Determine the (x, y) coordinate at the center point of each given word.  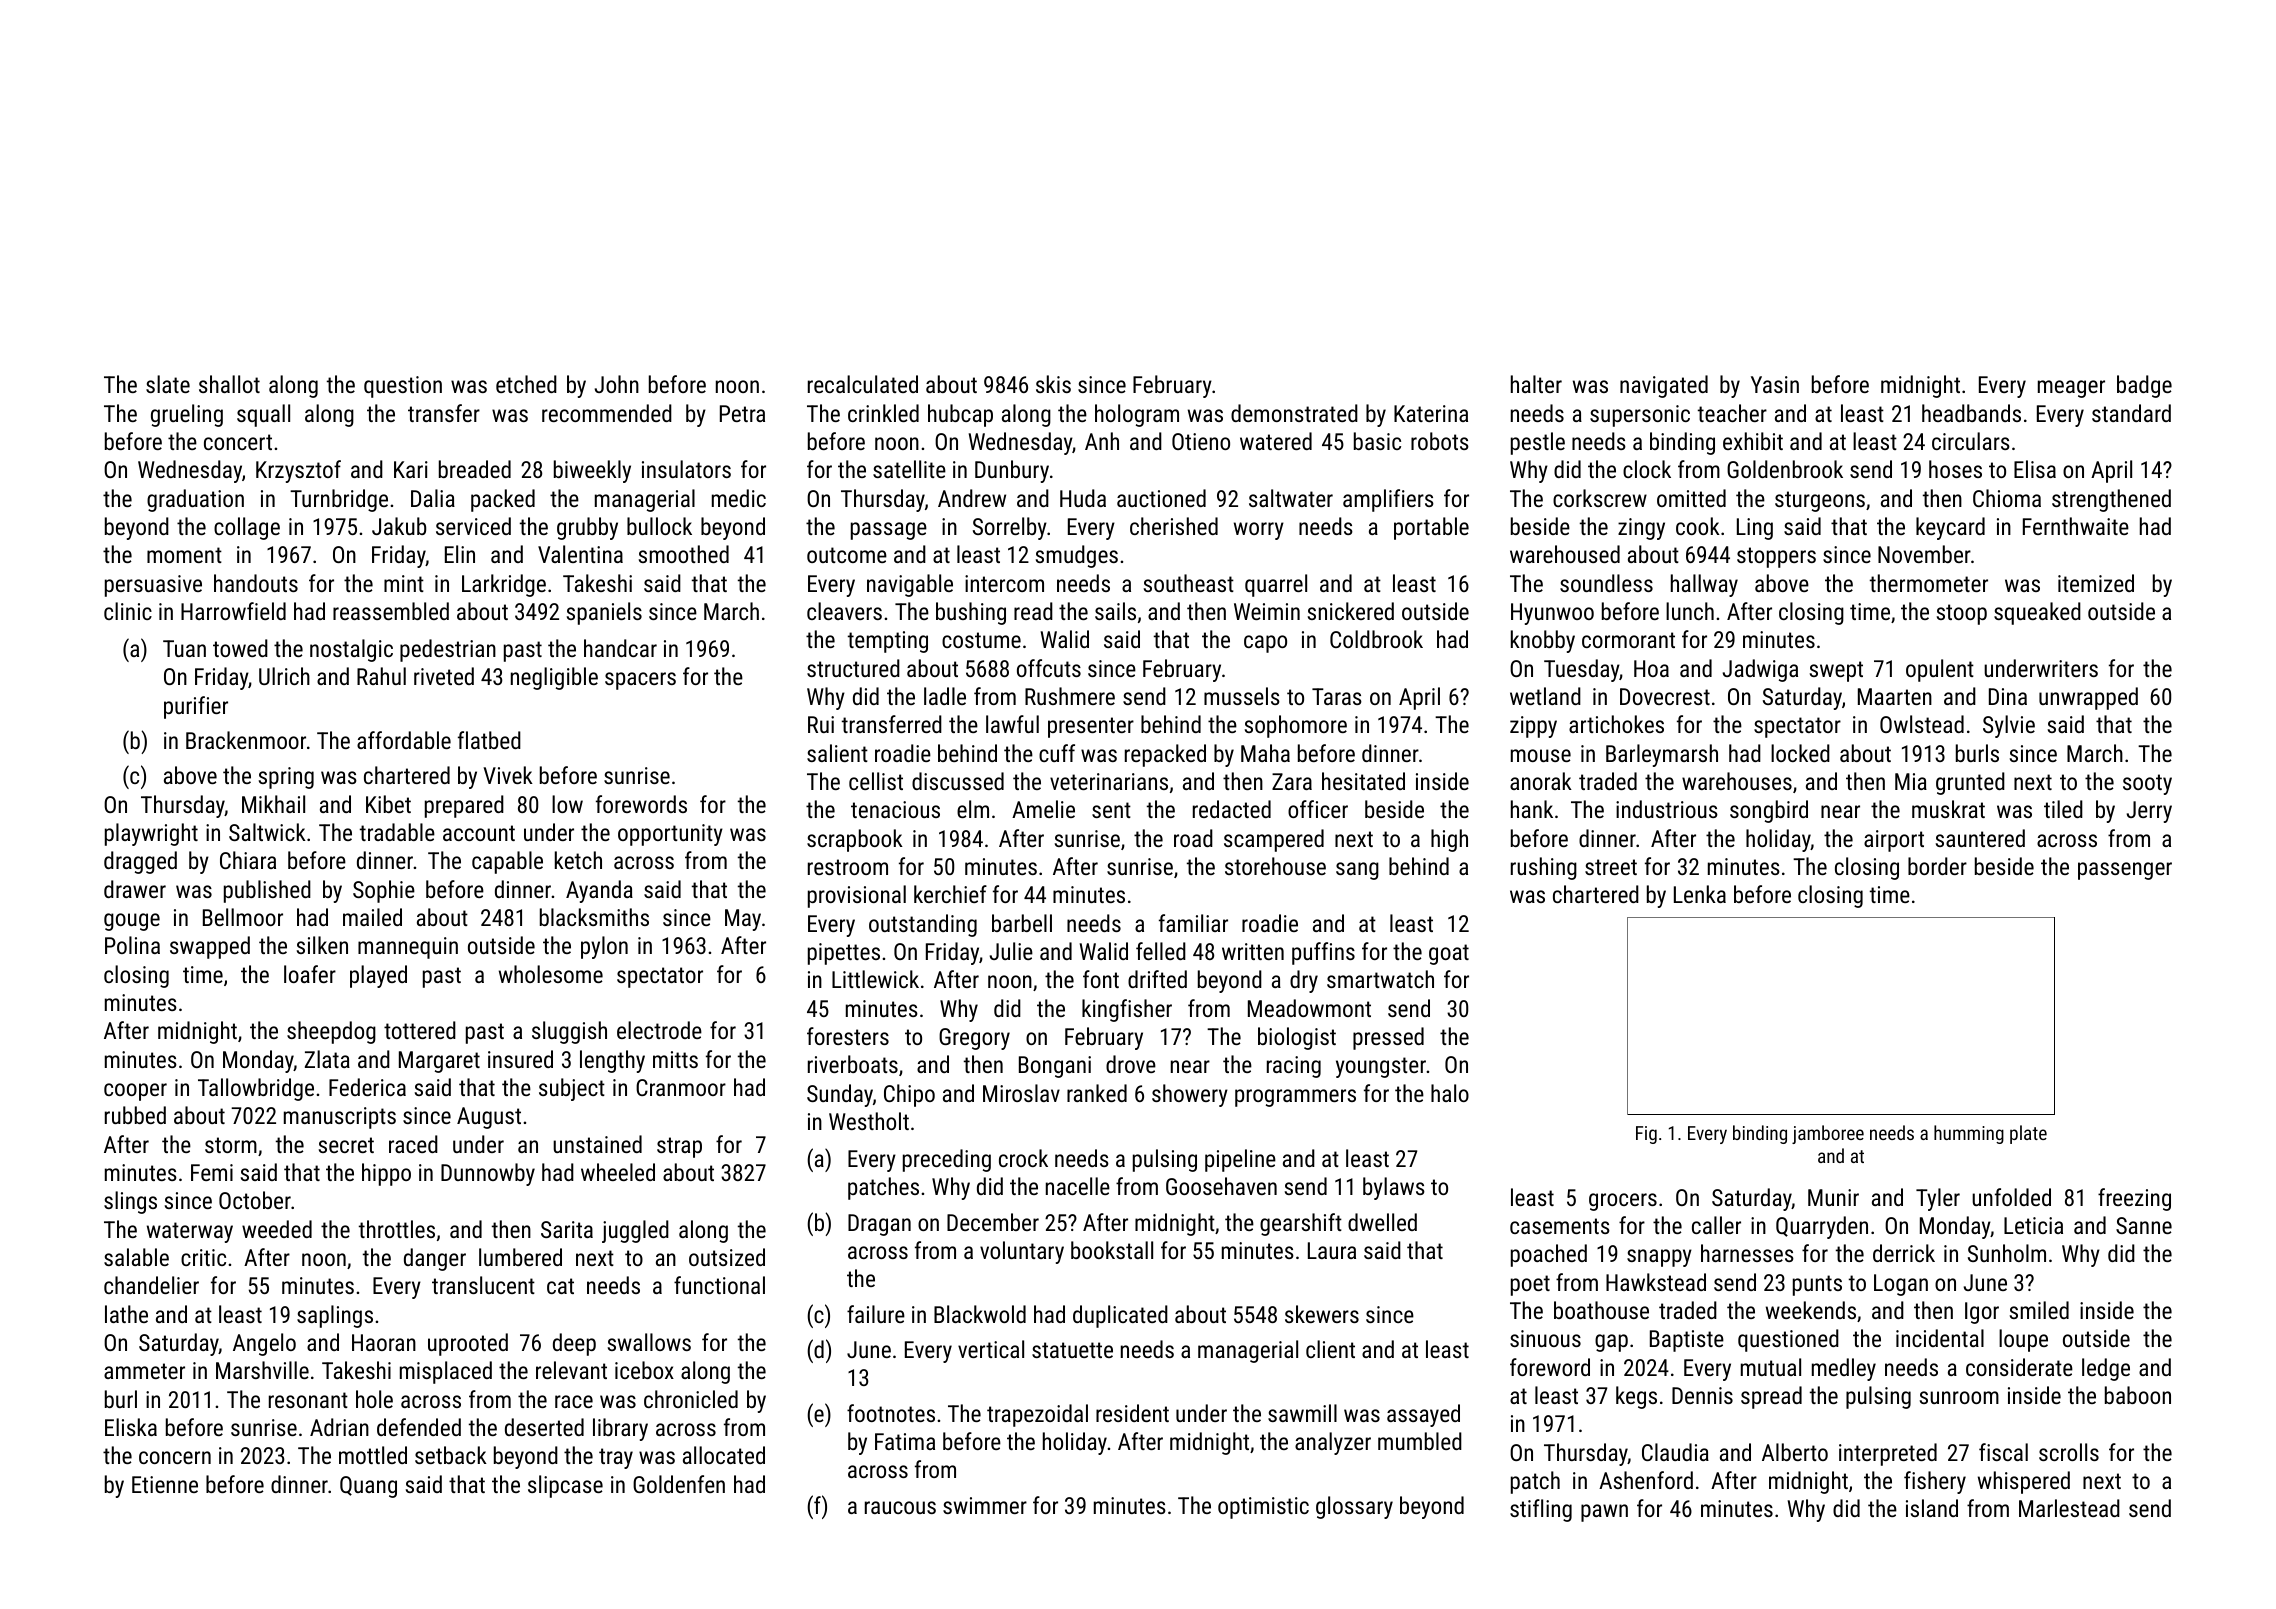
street (1611, 867)
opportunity (670, 835)
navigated (1664, 386)
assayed (1423, 1415)
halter (1536, 384)
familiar (1193, 923)
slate (168, 384)
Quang (368, 1487)
